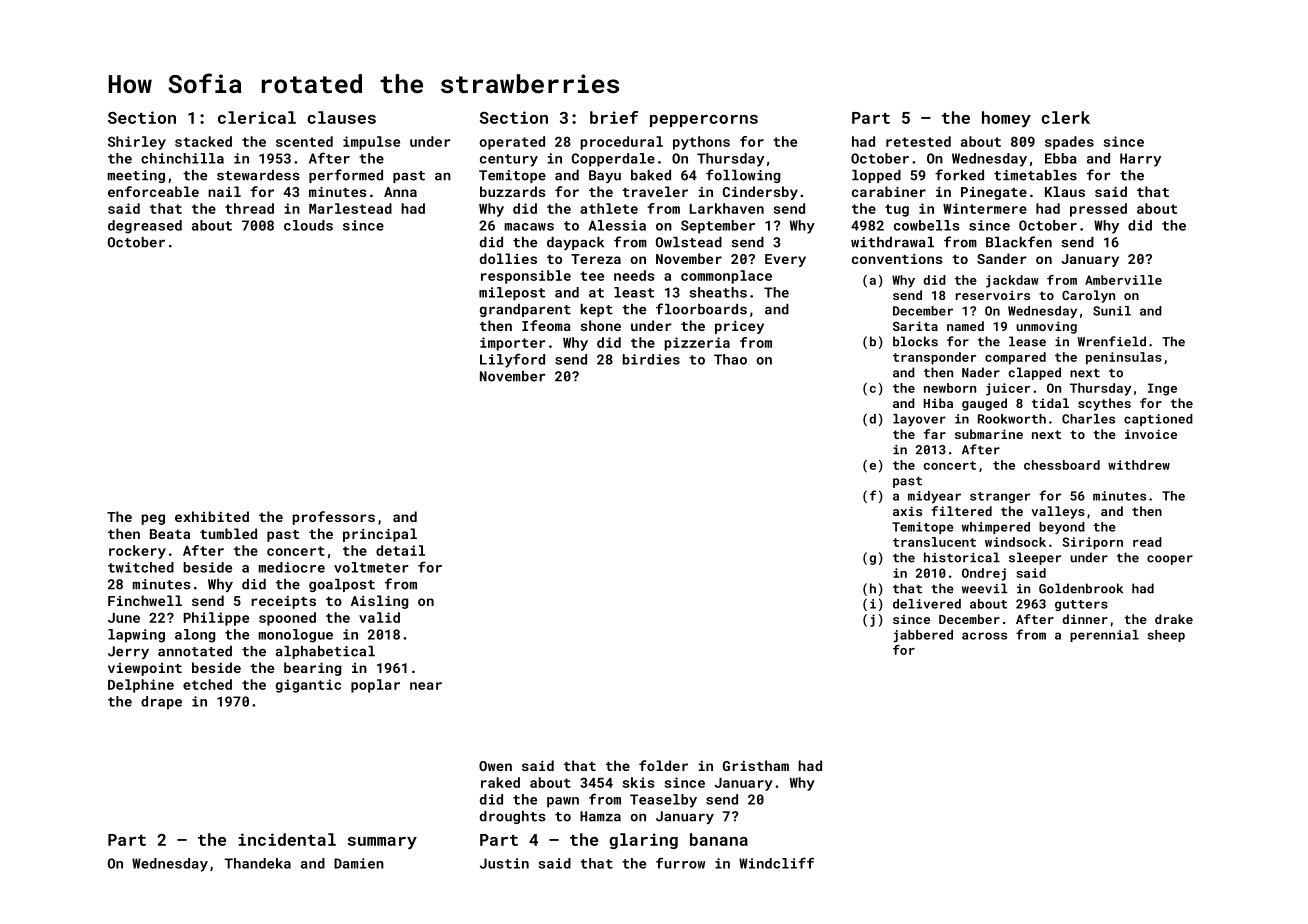  What do you see at coordinates (965, 326) in the screenshot?
I see `named` at bounding box center [965, 326].
